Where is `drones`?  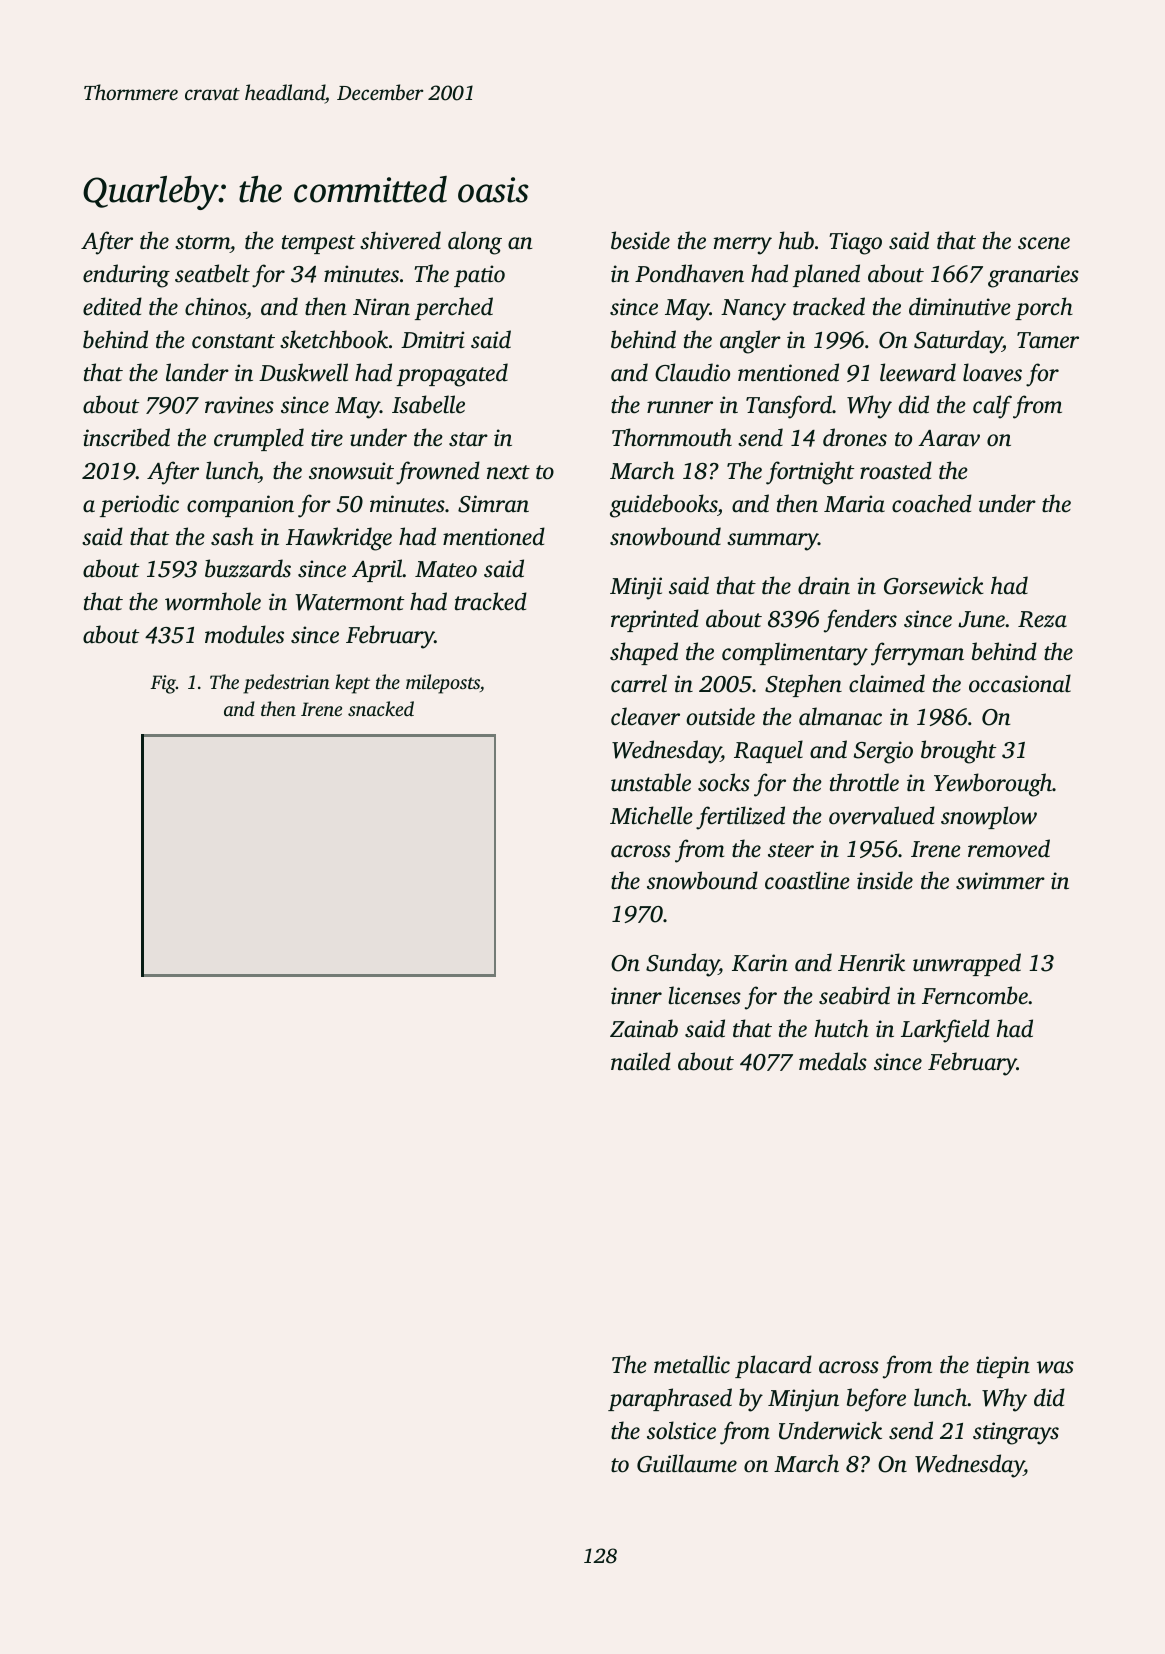 drones is located at coordinates (855, 437).
